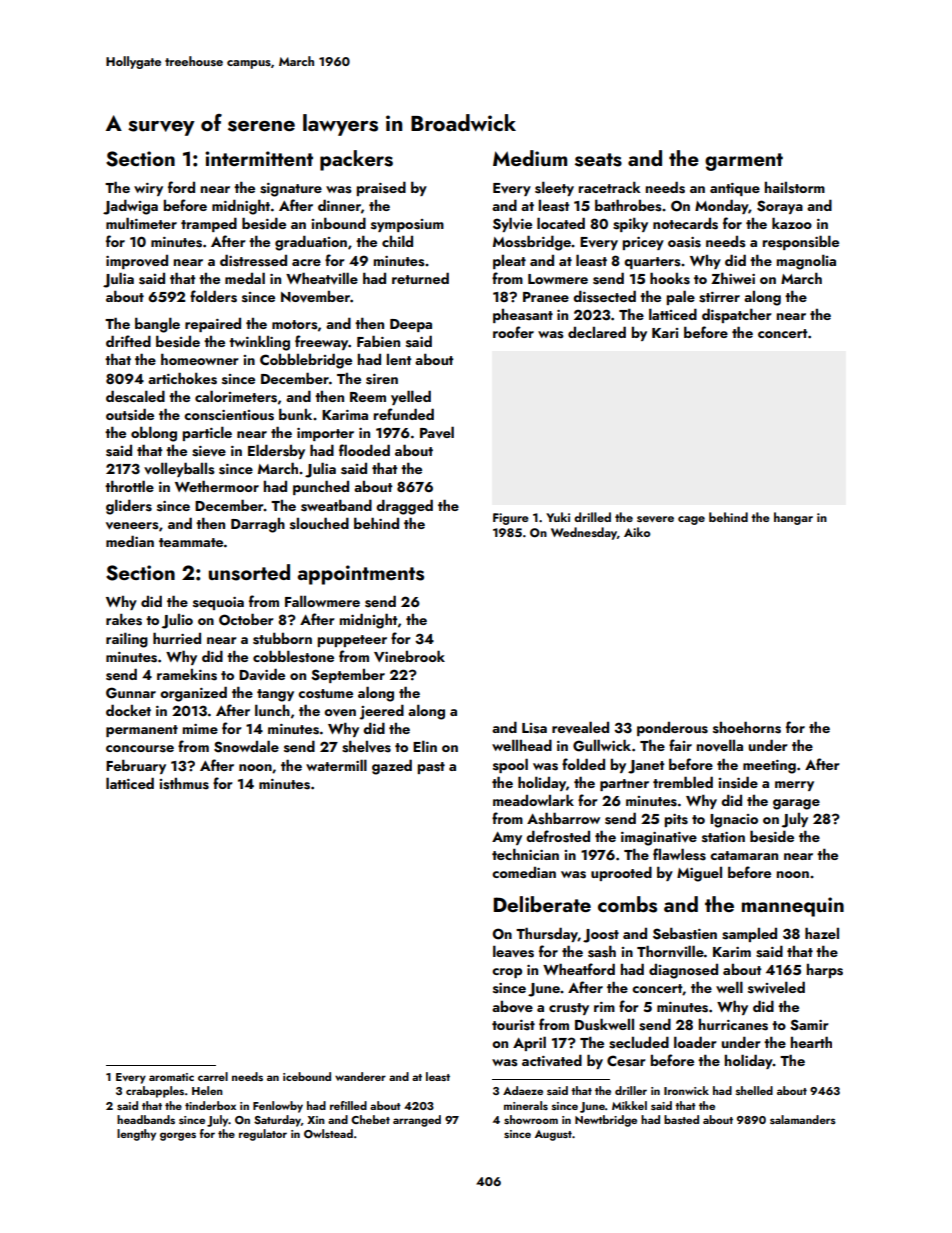 The image size is (952, 1233). I want to click on magnolia, so click(806, 262).
